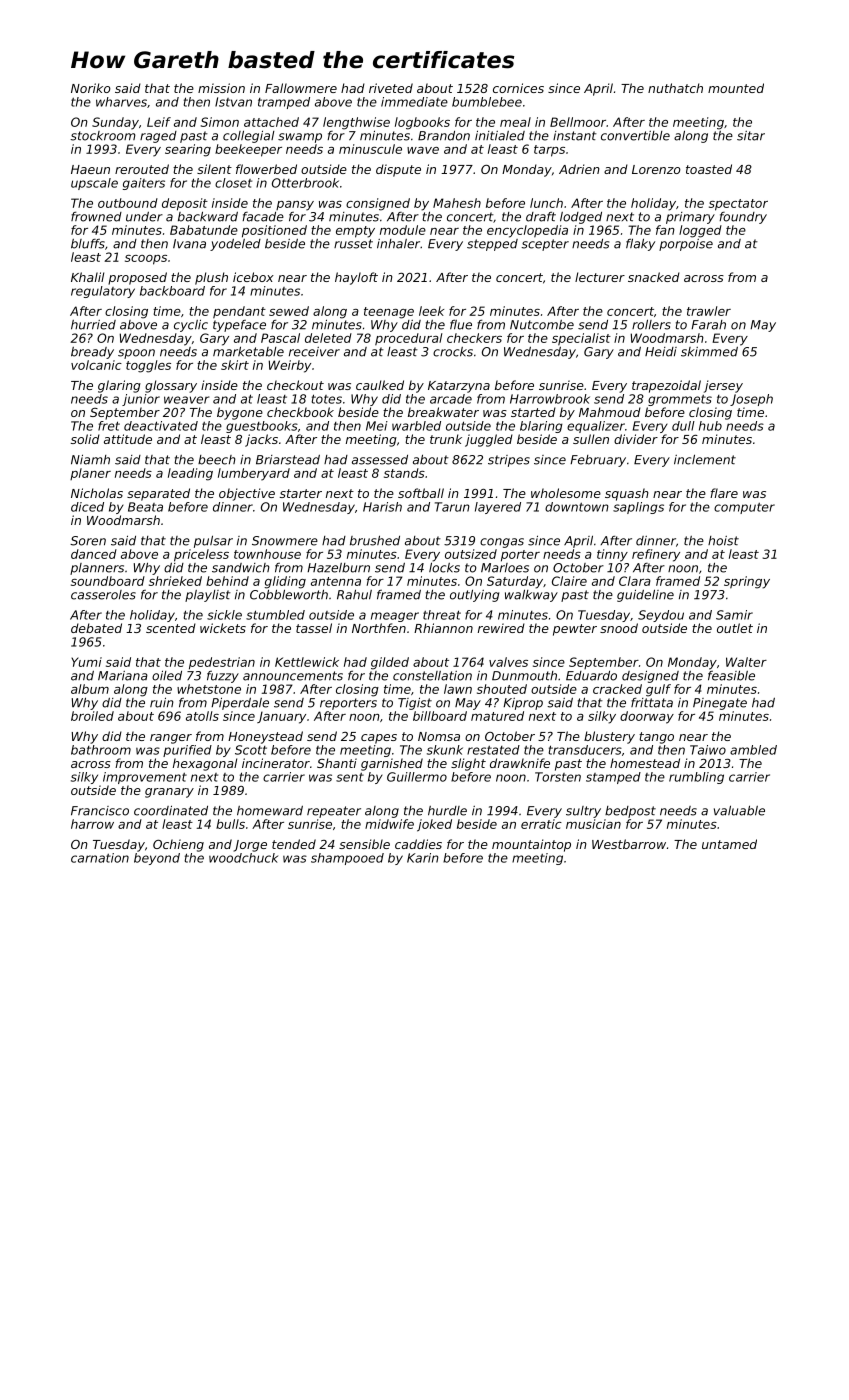 The image size is (849, 1400). Describe the element at coordinates (101, 750) in the screenshot. I see `bathroom` at that location.
